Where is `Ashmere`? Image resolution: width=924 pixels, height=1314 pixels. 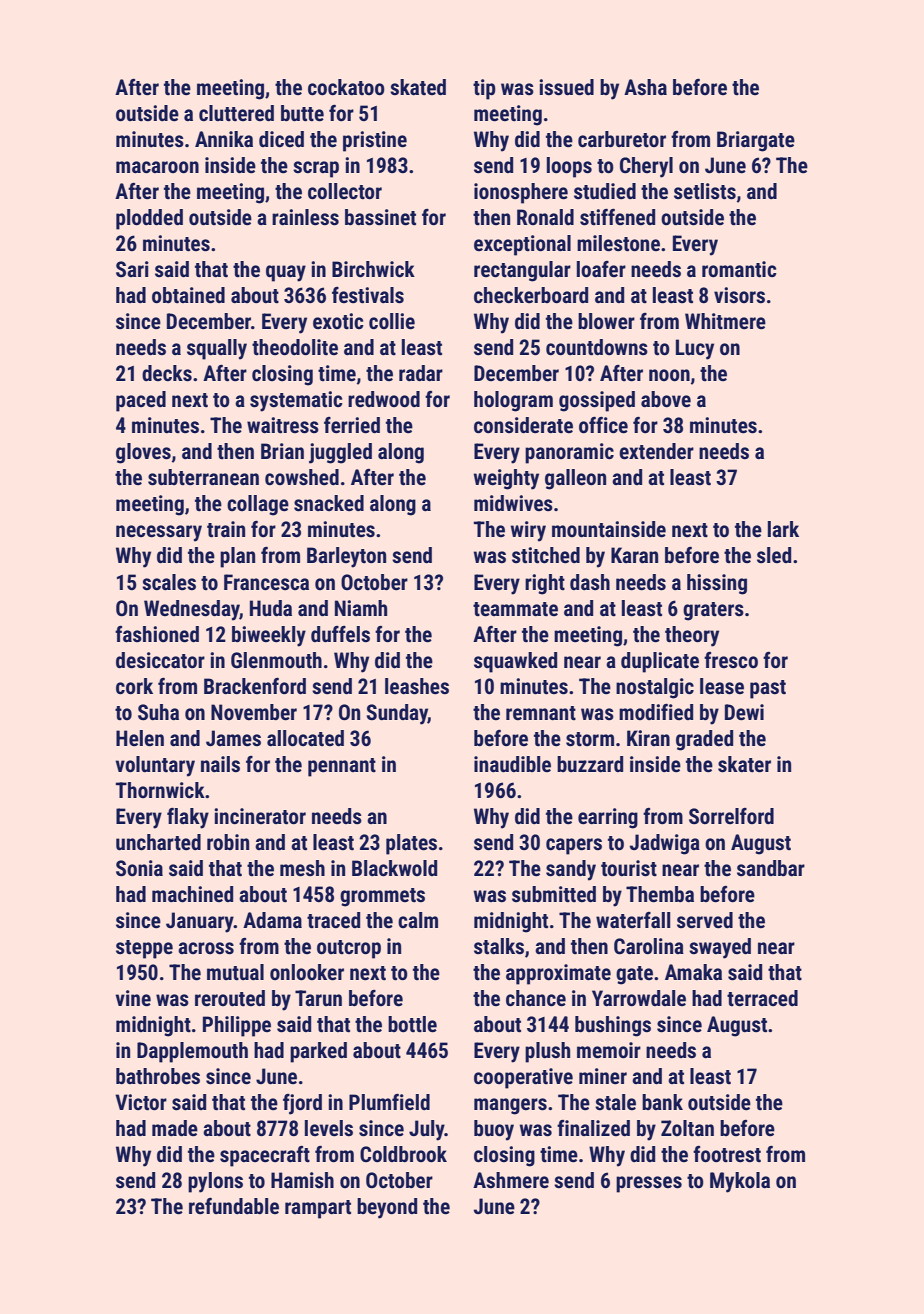
Ashmere is located at coordinates (511, 1180).
